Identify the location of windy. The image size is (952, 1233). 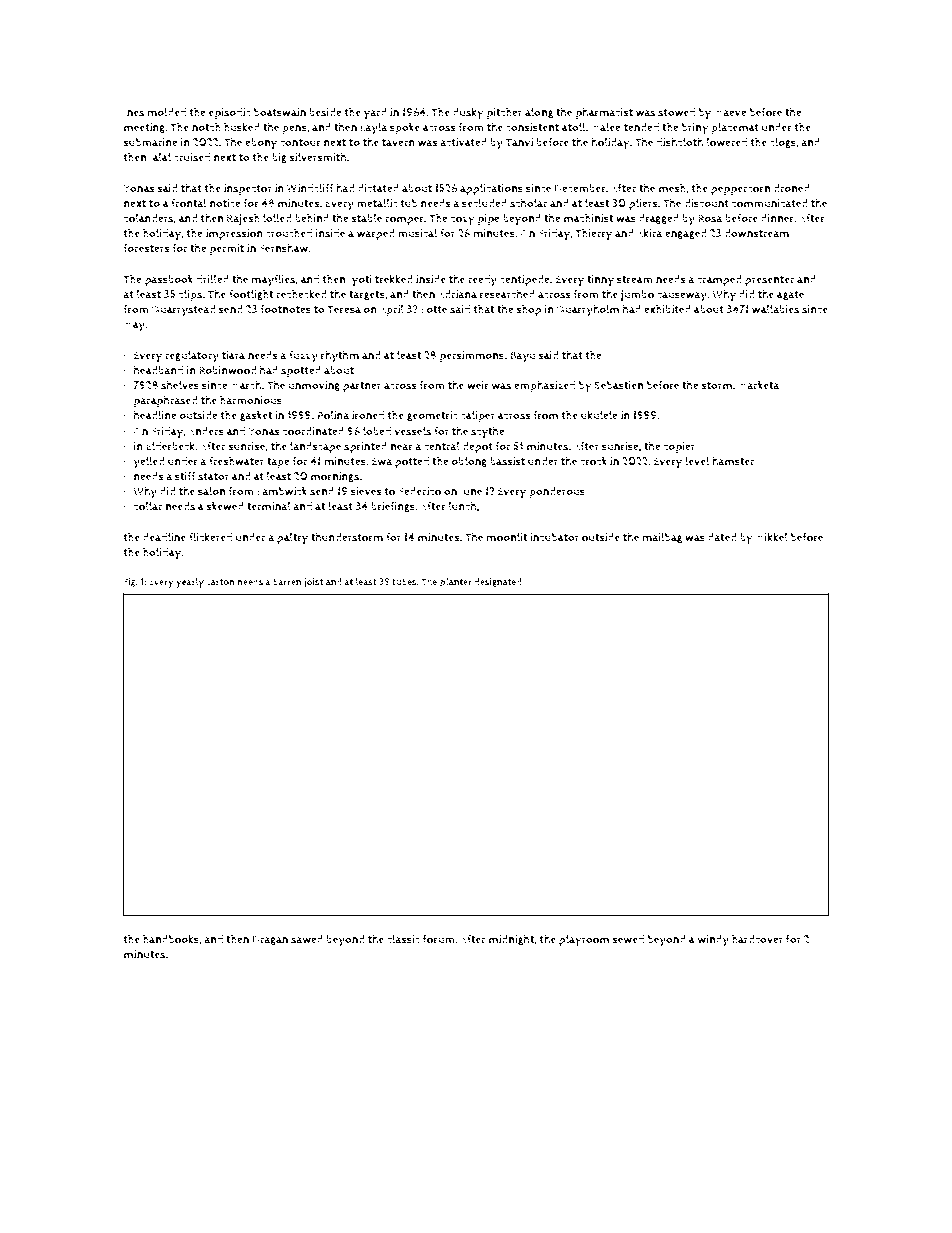
(713, 941).
